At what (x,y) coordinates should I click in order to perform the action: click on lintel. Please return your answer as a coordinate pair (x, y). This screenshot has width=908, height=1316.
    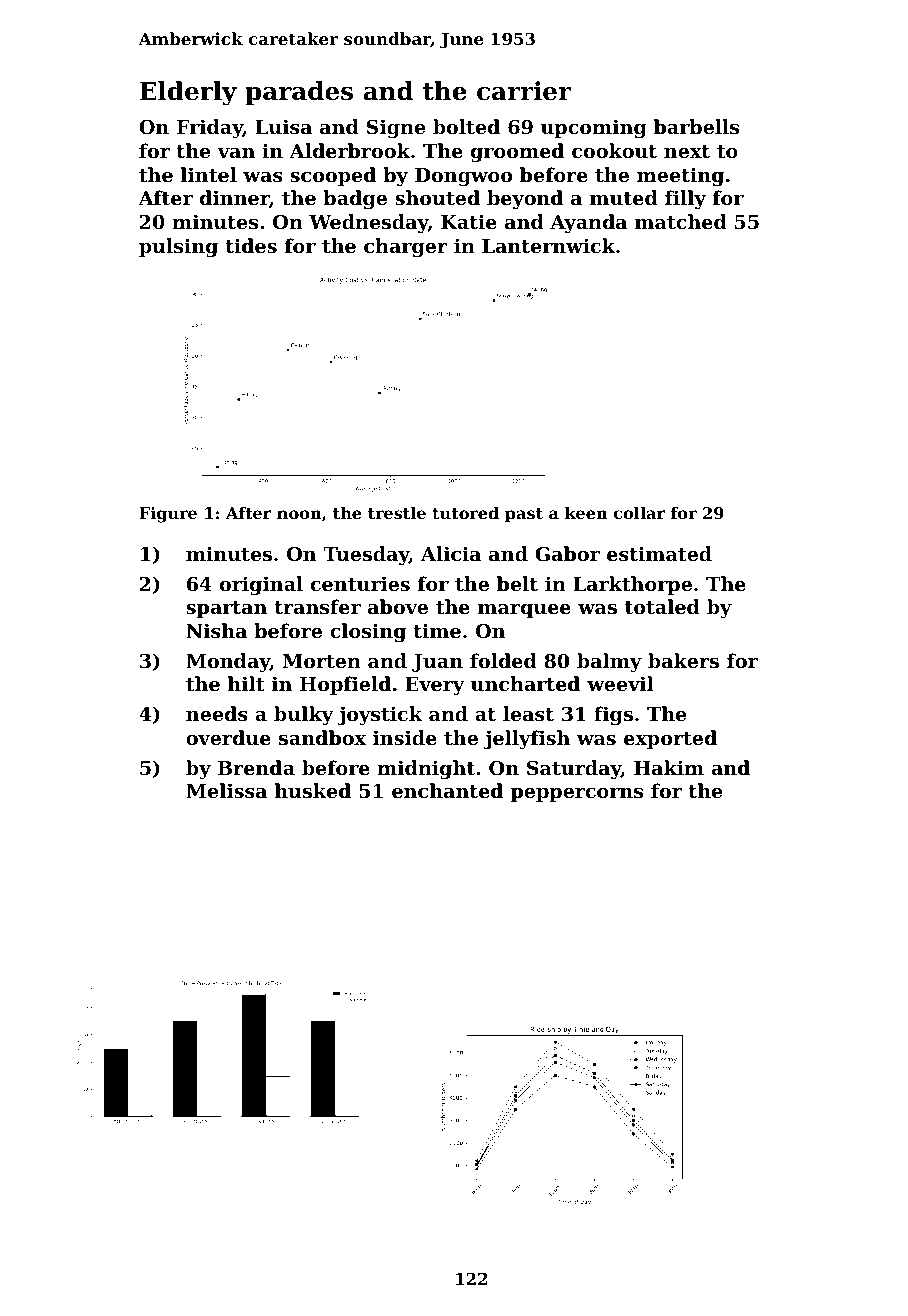
    Looking at the image, I should click on (209, 174).
